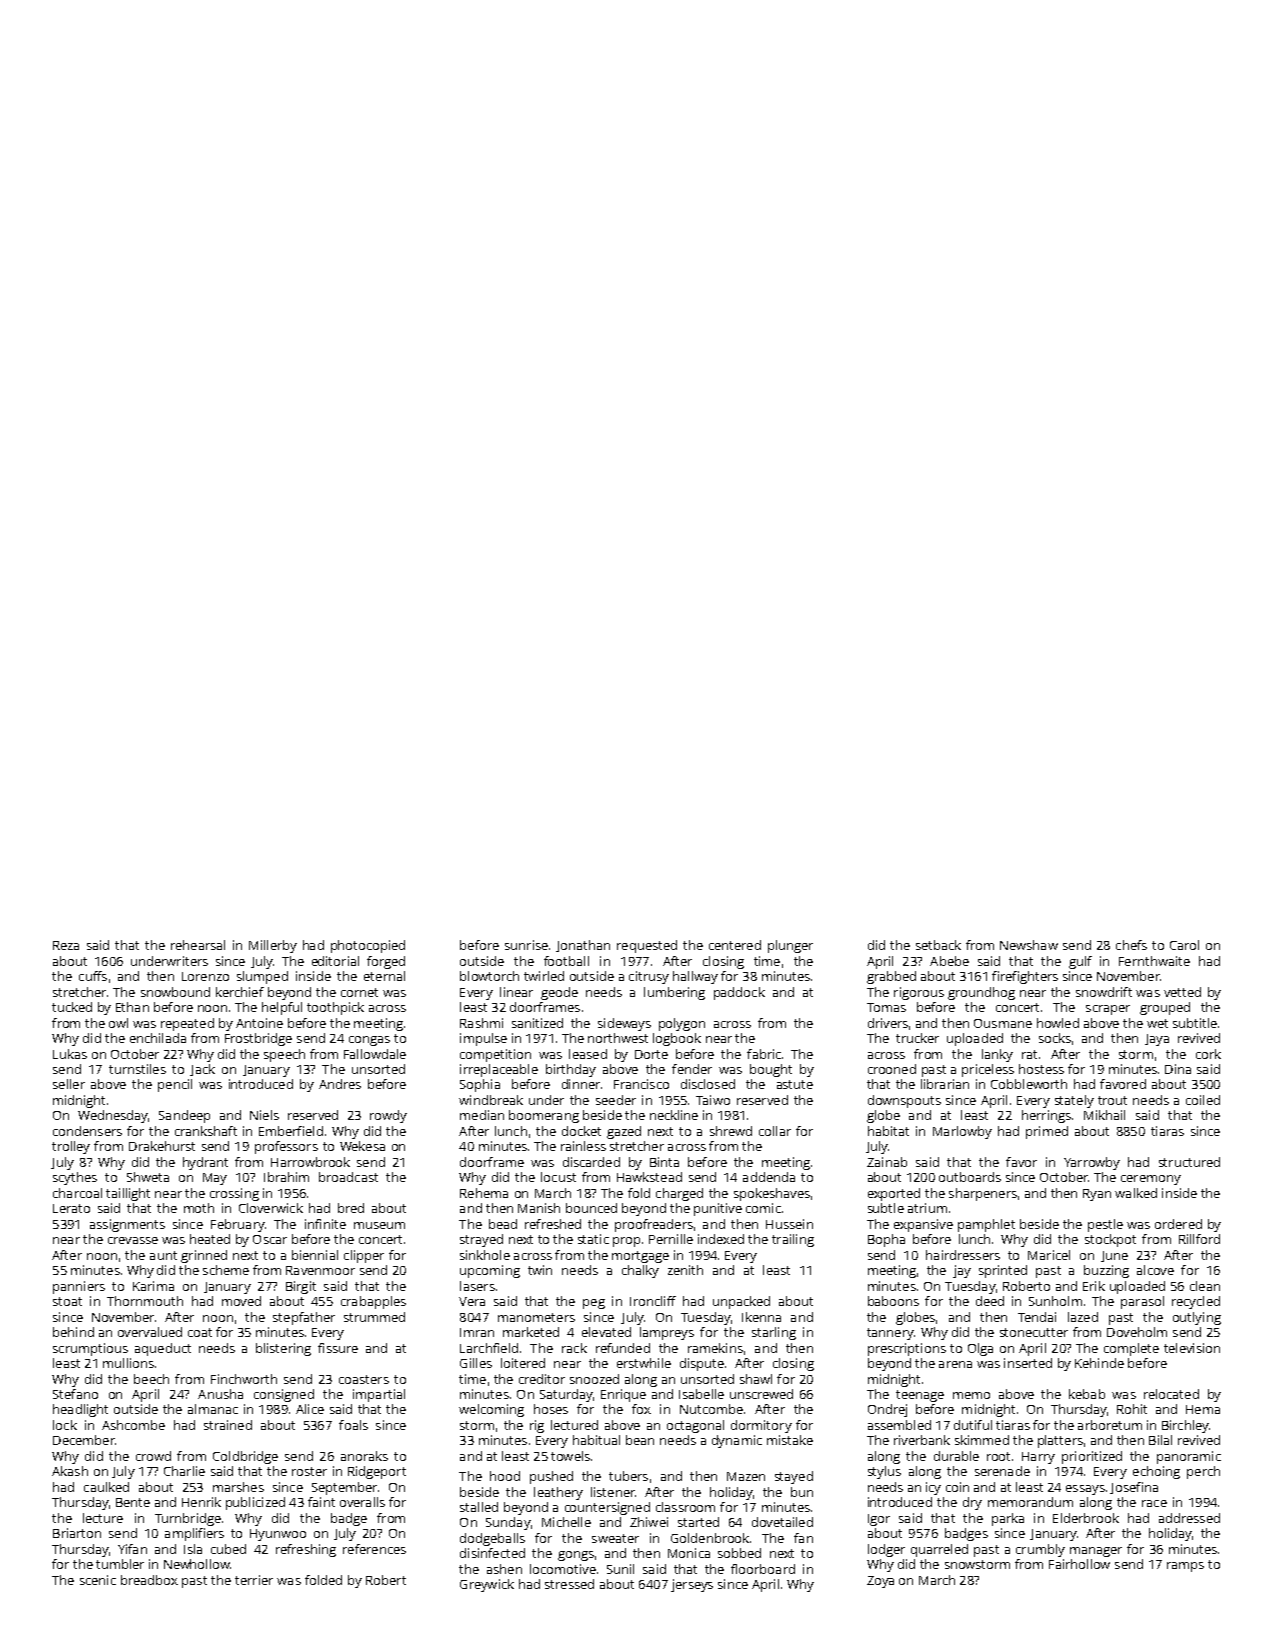 This document has height=1648, width=1273. What do you see at coordinates (234, 1194) in the document?
I see `crossing` at bounding box center [234, 1194].
